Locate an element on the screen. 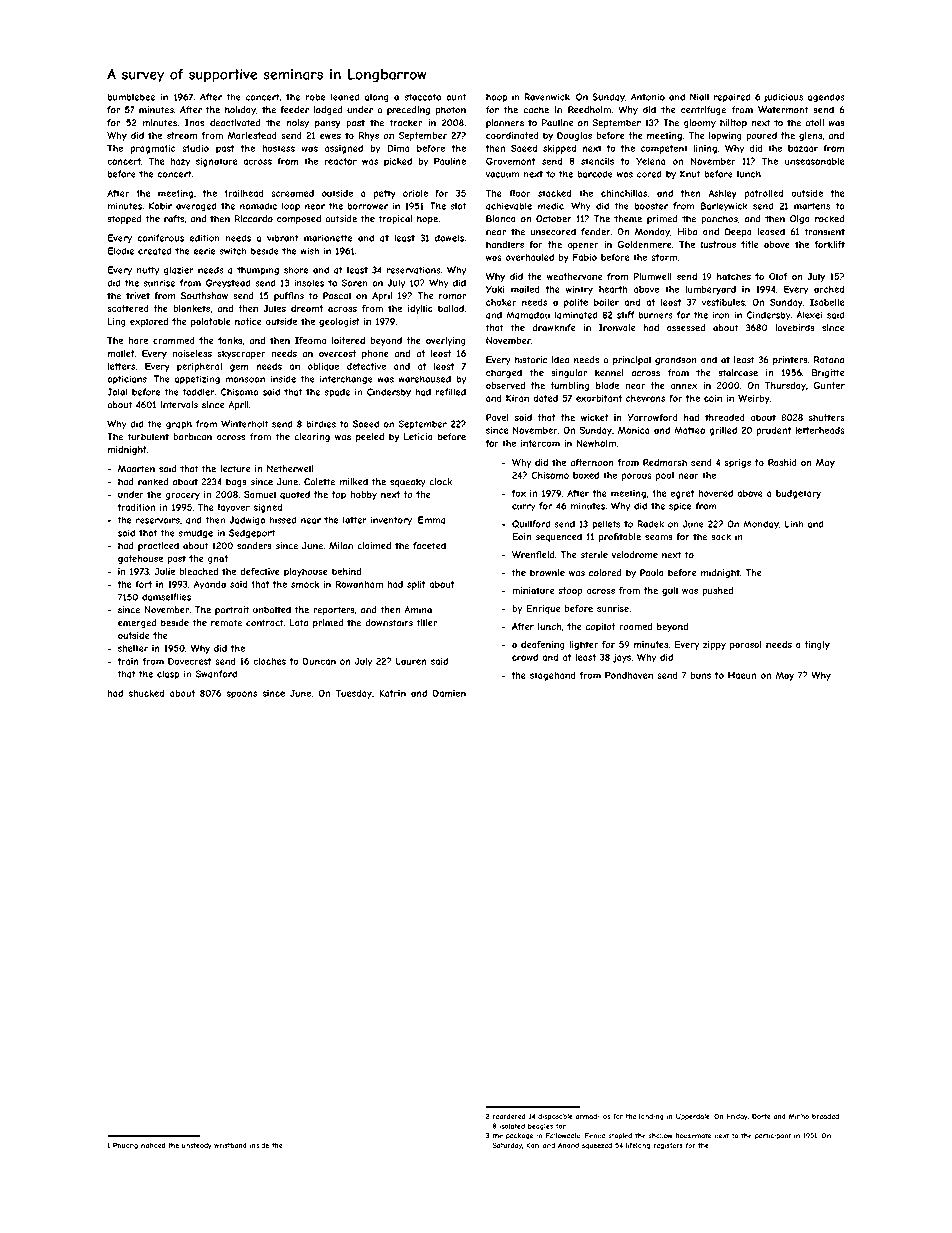 This screenshot has height=1233, width=952. tingly is located at coordinates (817, 645).
